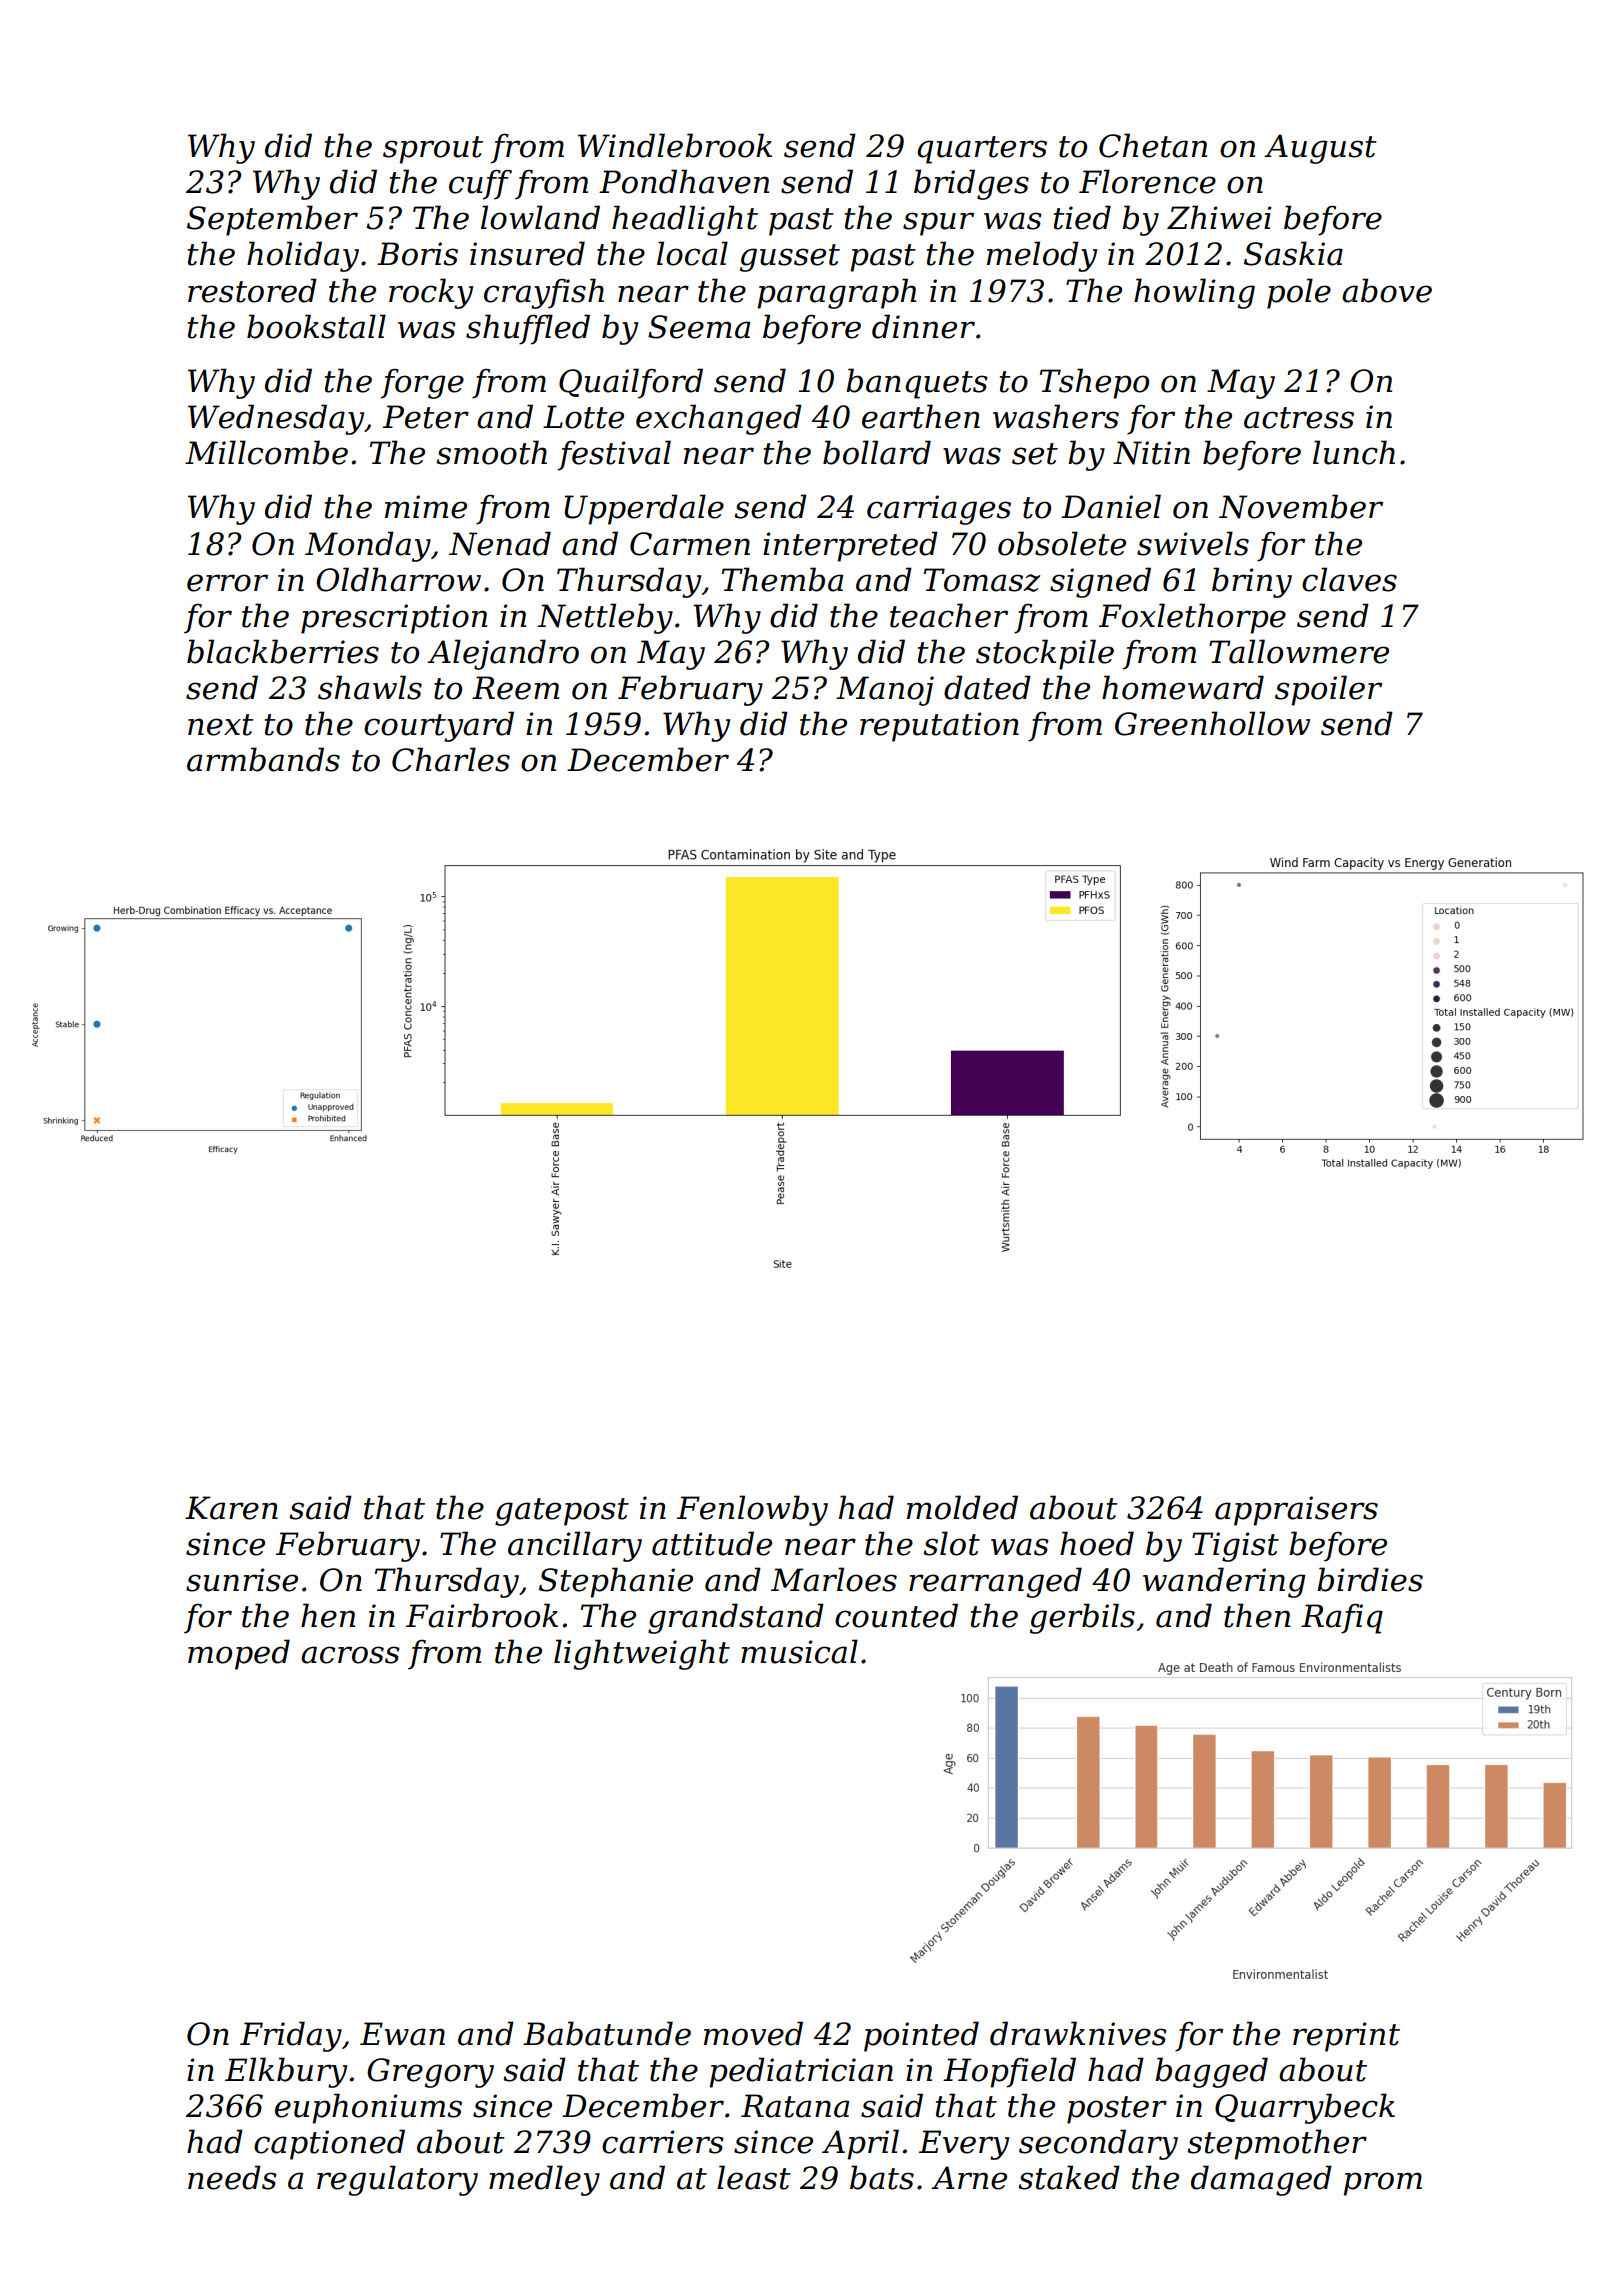 This document has width=1620, height=2292. I want to click on gatepost, so click(562, 1512).
